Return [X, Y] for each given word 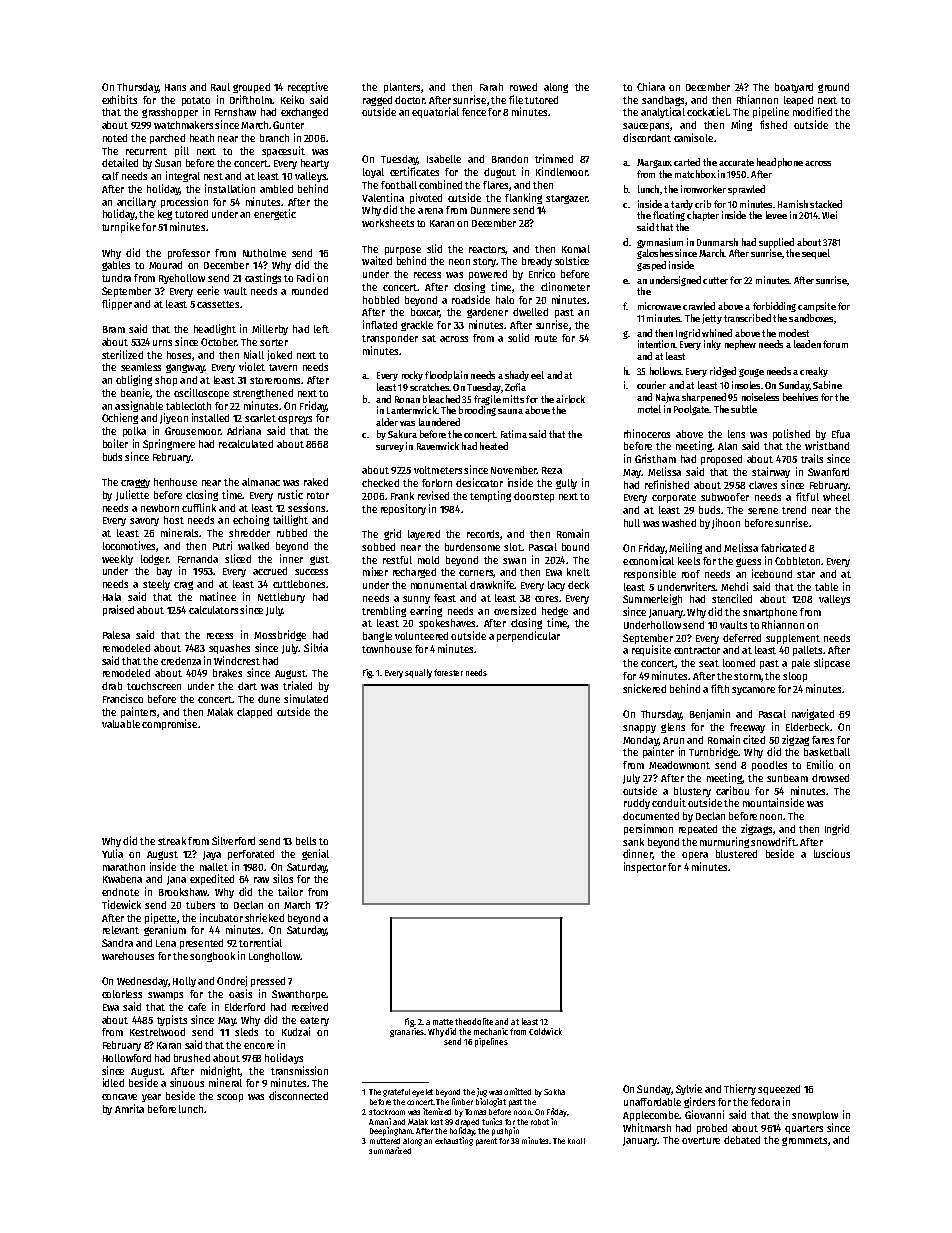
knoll [576, 1141]
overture [701, 1140]
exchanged [304, 113]
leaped [798, 101]
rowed [523, 87]
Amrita [129, 1108]
